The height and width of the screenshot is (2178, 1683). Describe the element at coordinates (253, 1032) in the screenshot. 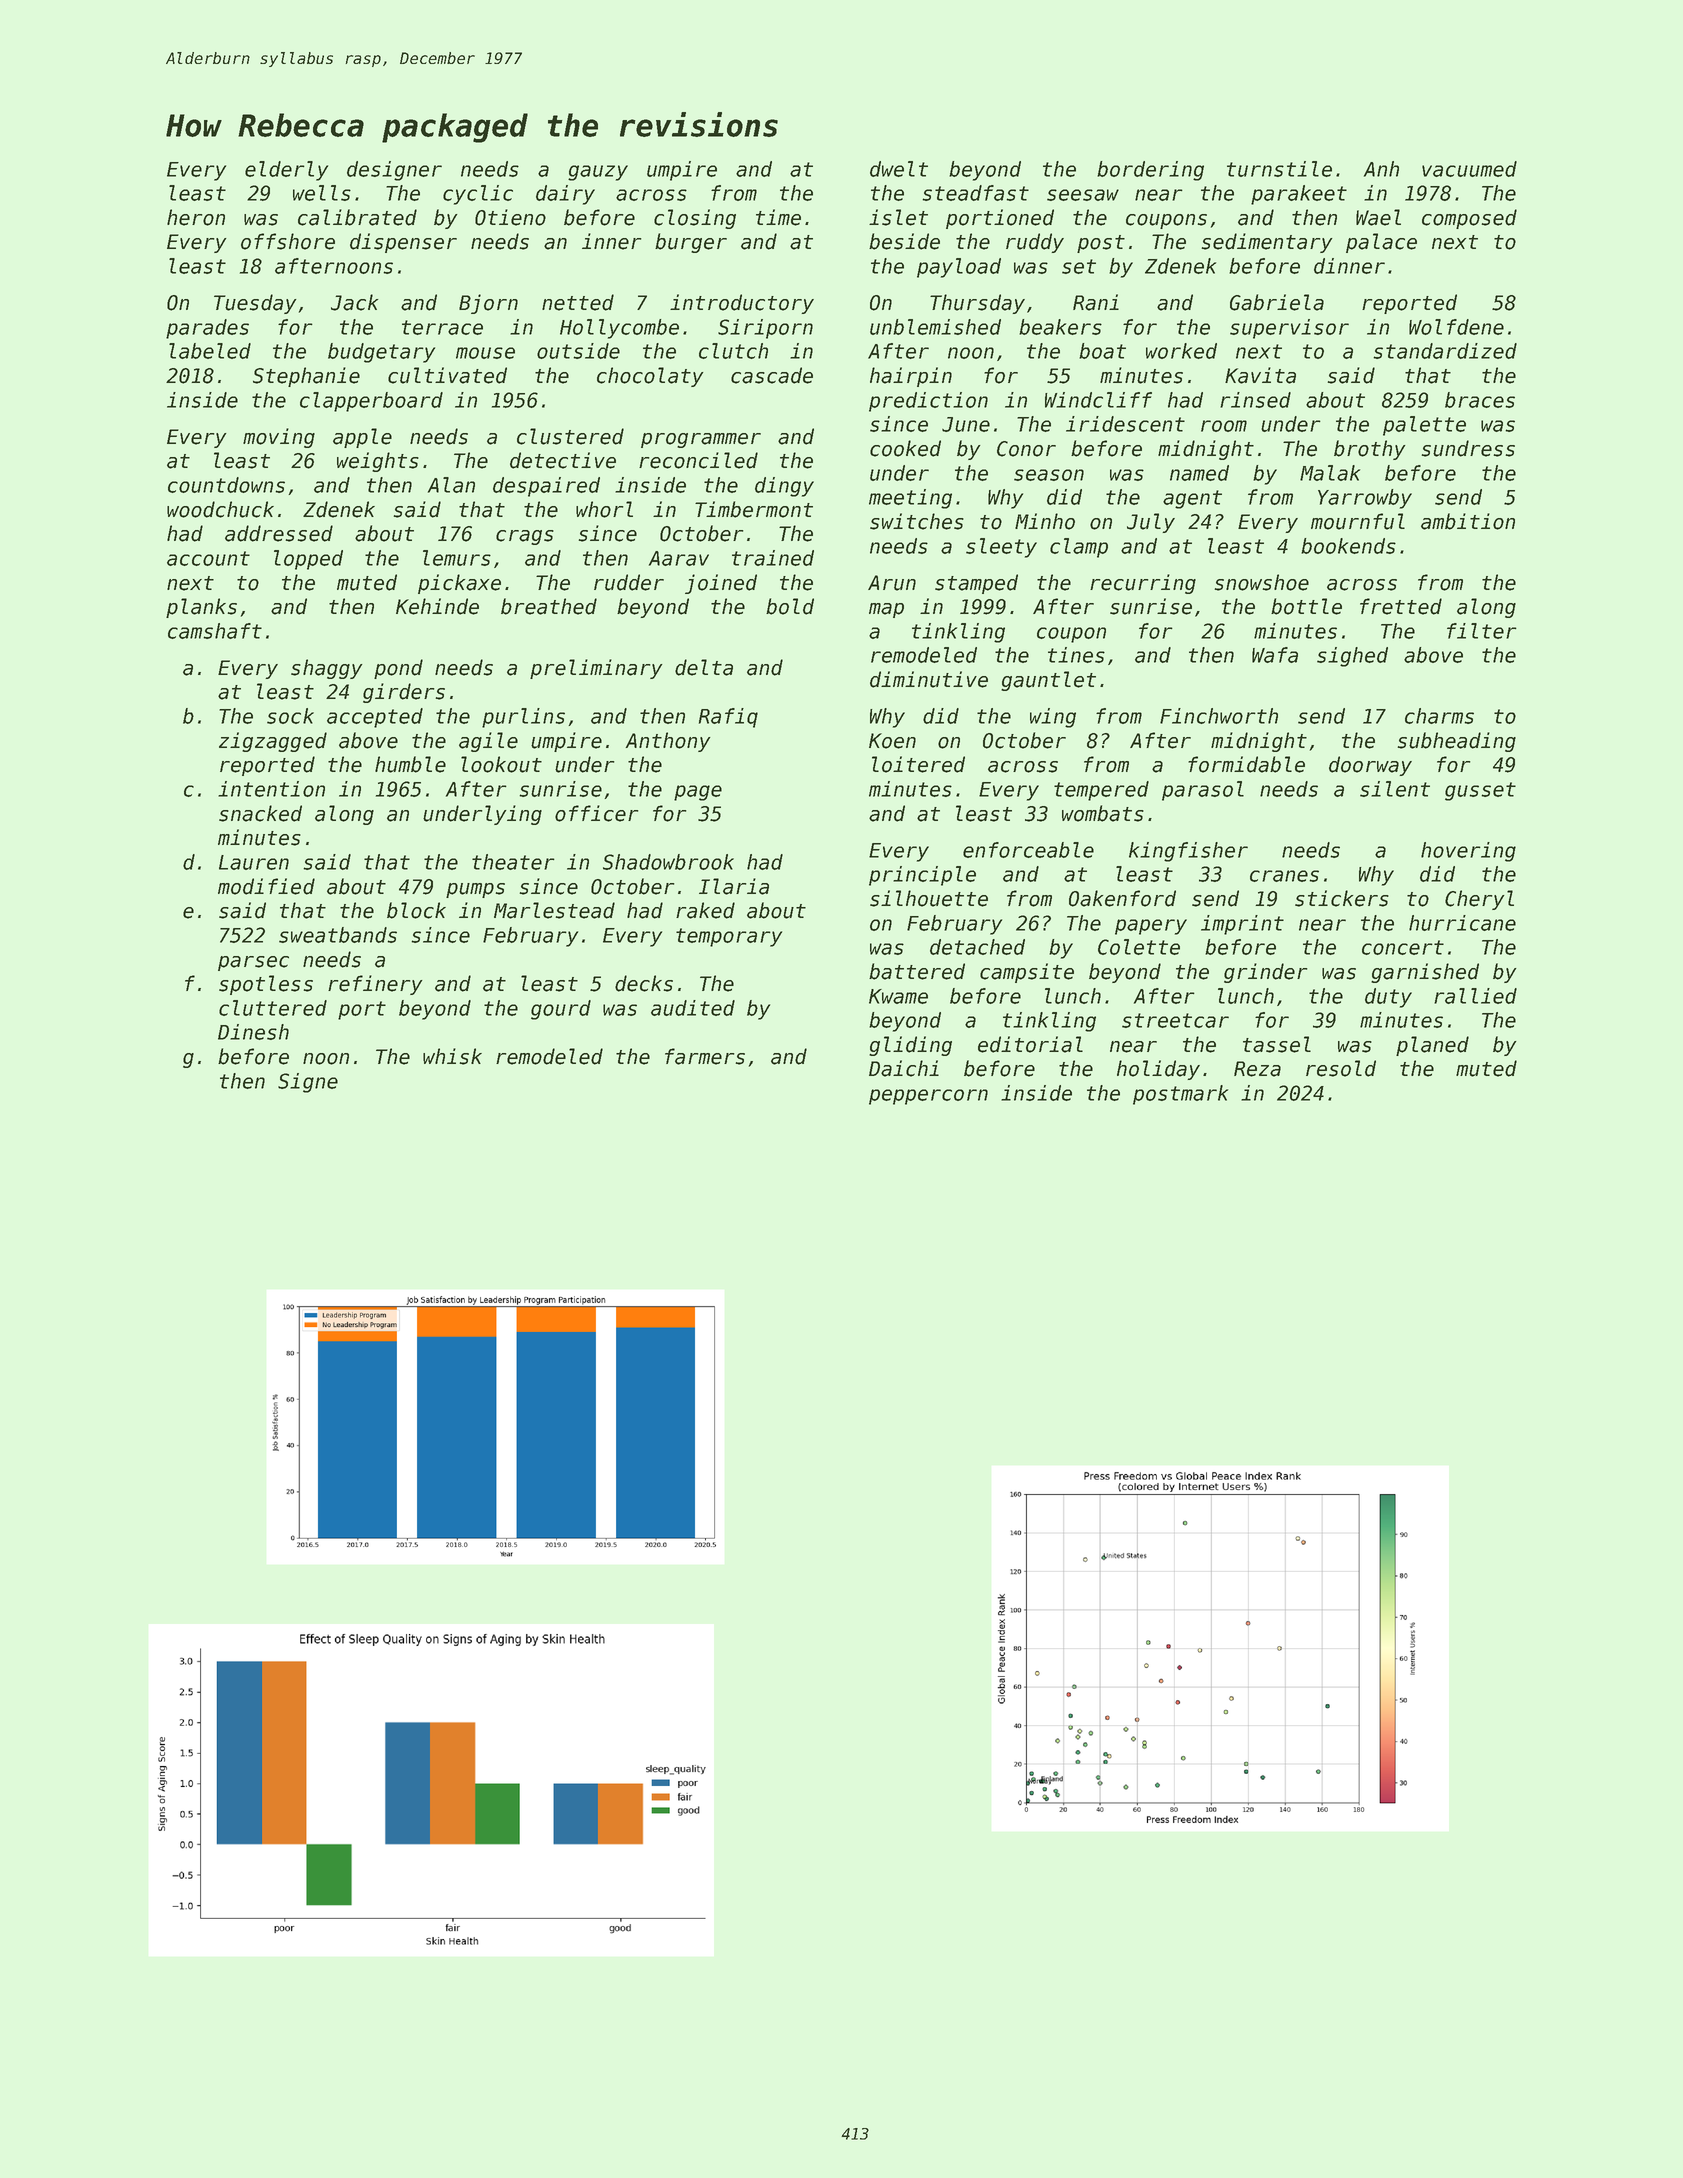

I see `Dinesh` at that location.
